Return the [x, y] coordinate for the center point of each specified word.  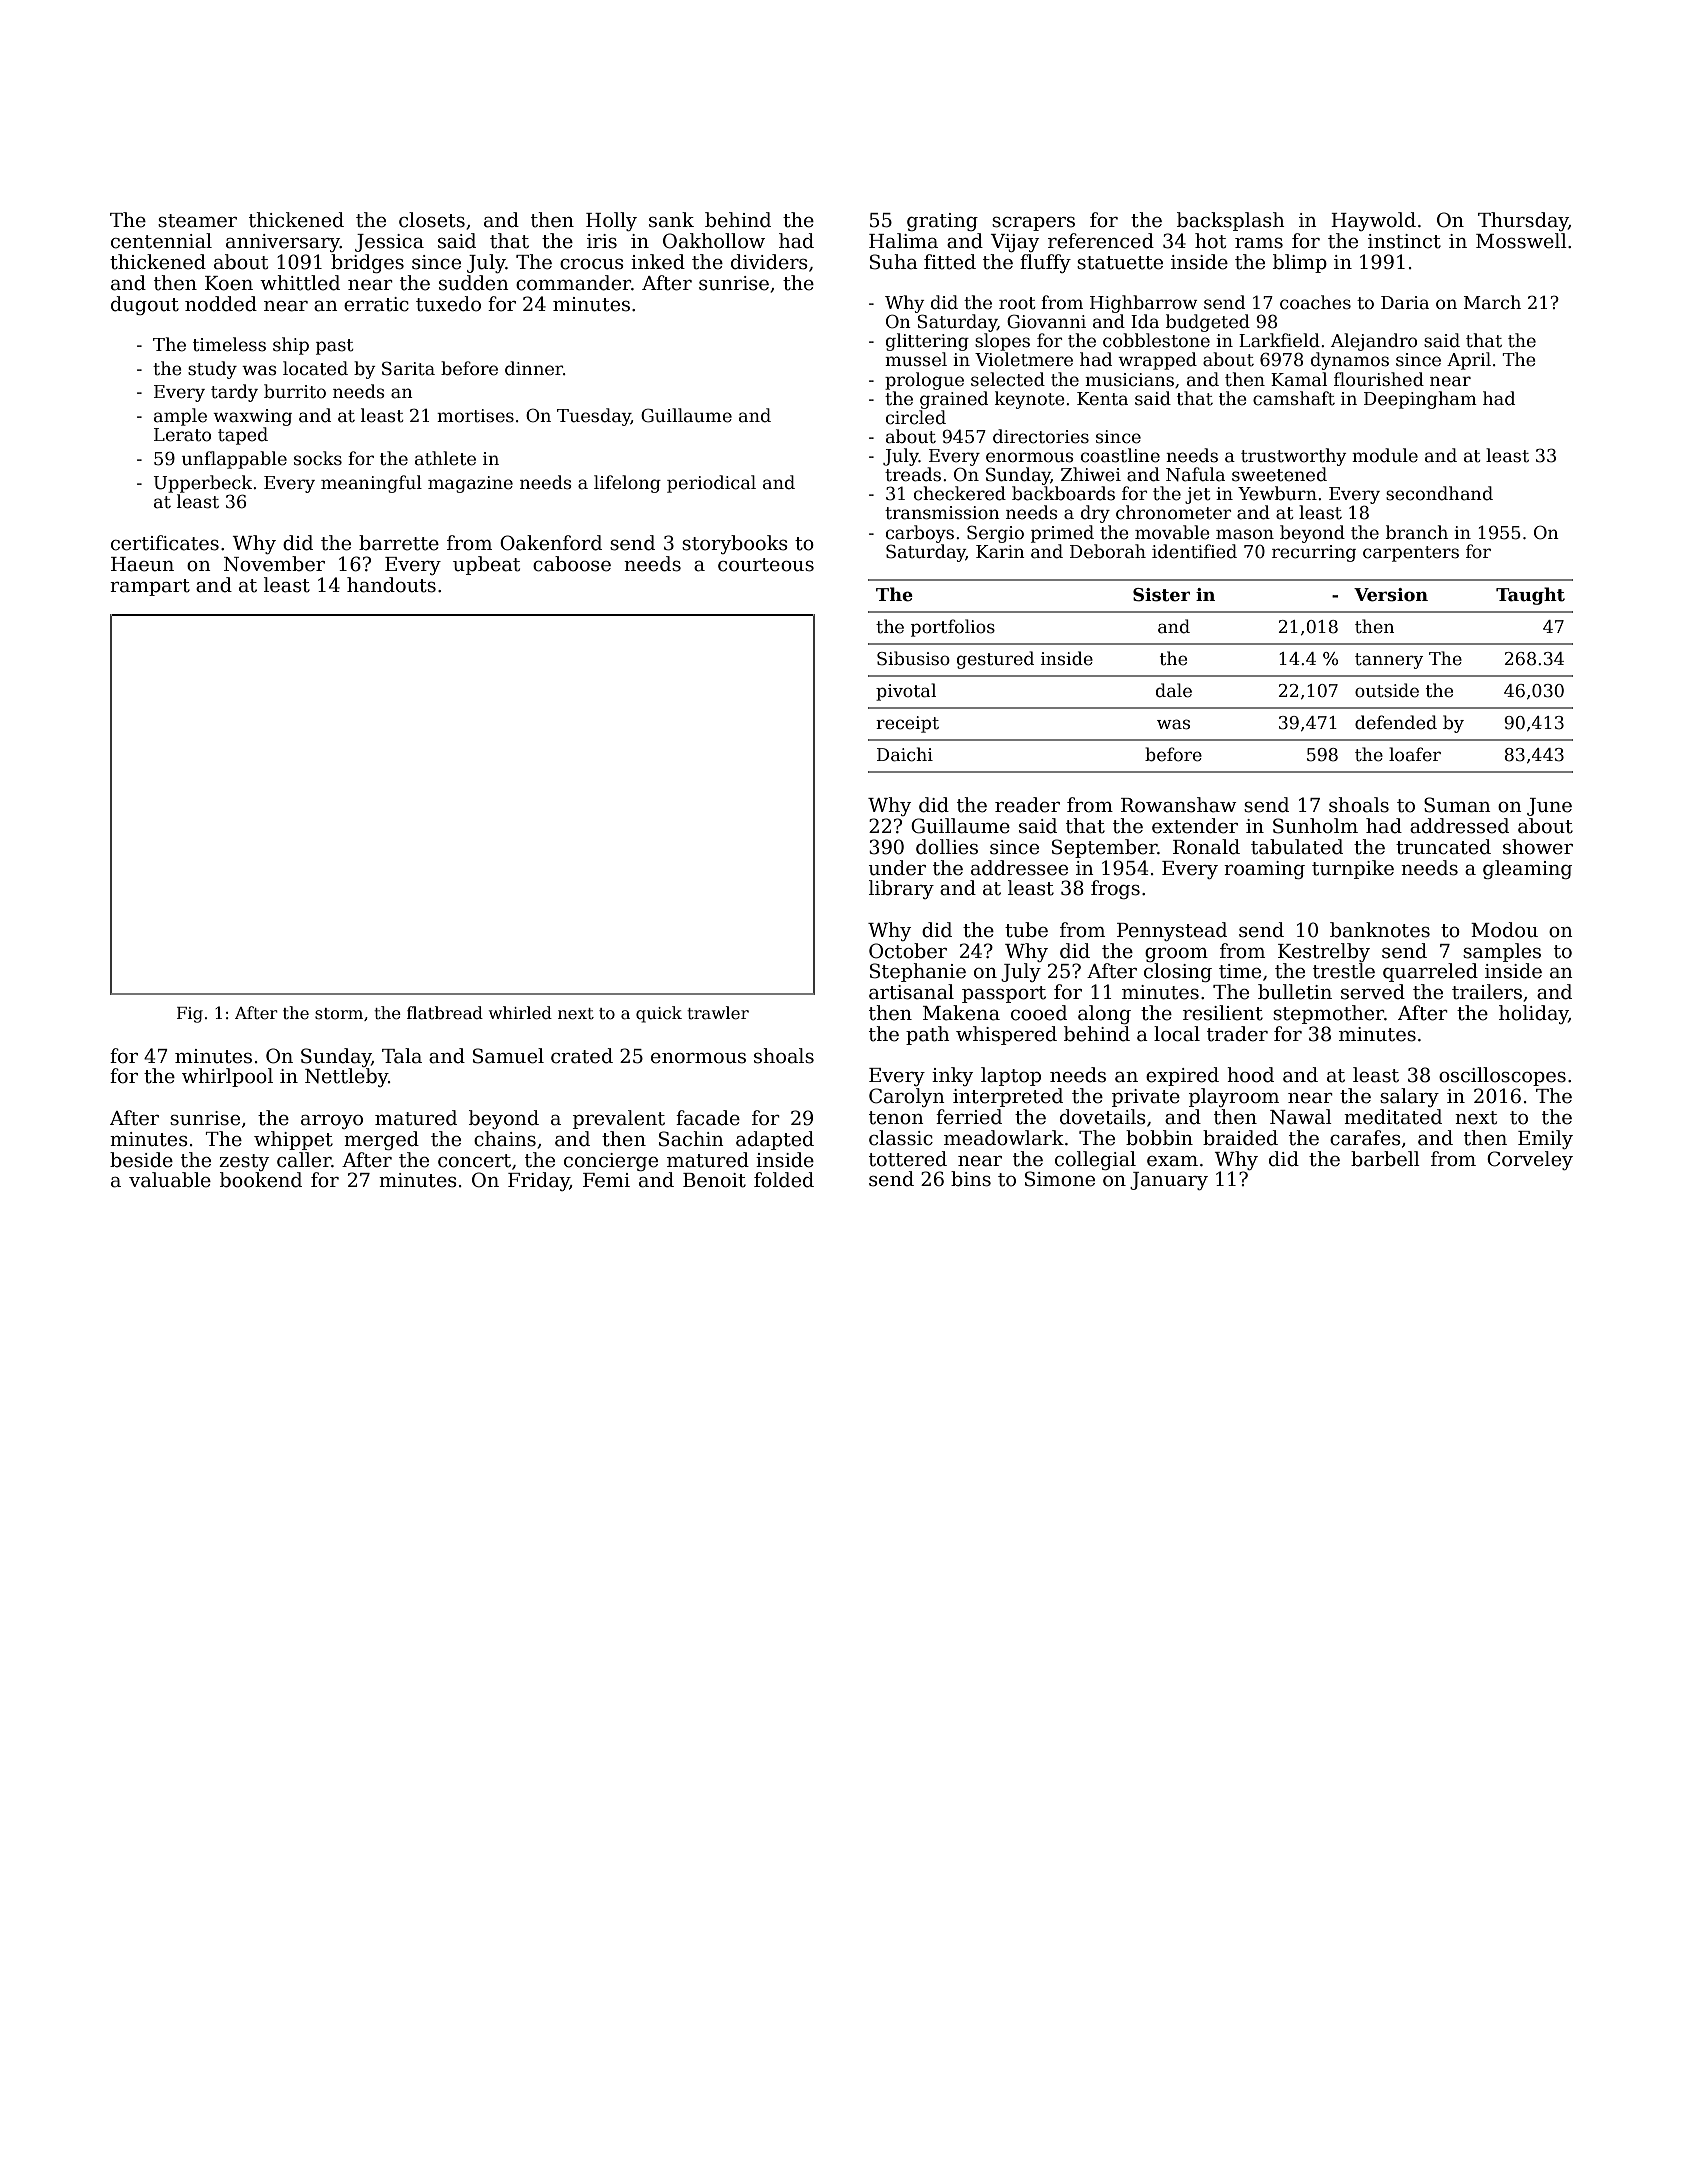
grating [942, 222]
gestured [995, 660]
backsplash [1231, 221]
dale [1174, 690]
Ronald [1206, 847]
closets [432, 220]
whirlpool [227, 1077]
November [274, 564]
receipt [907, 724]
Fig [190, 1015]
